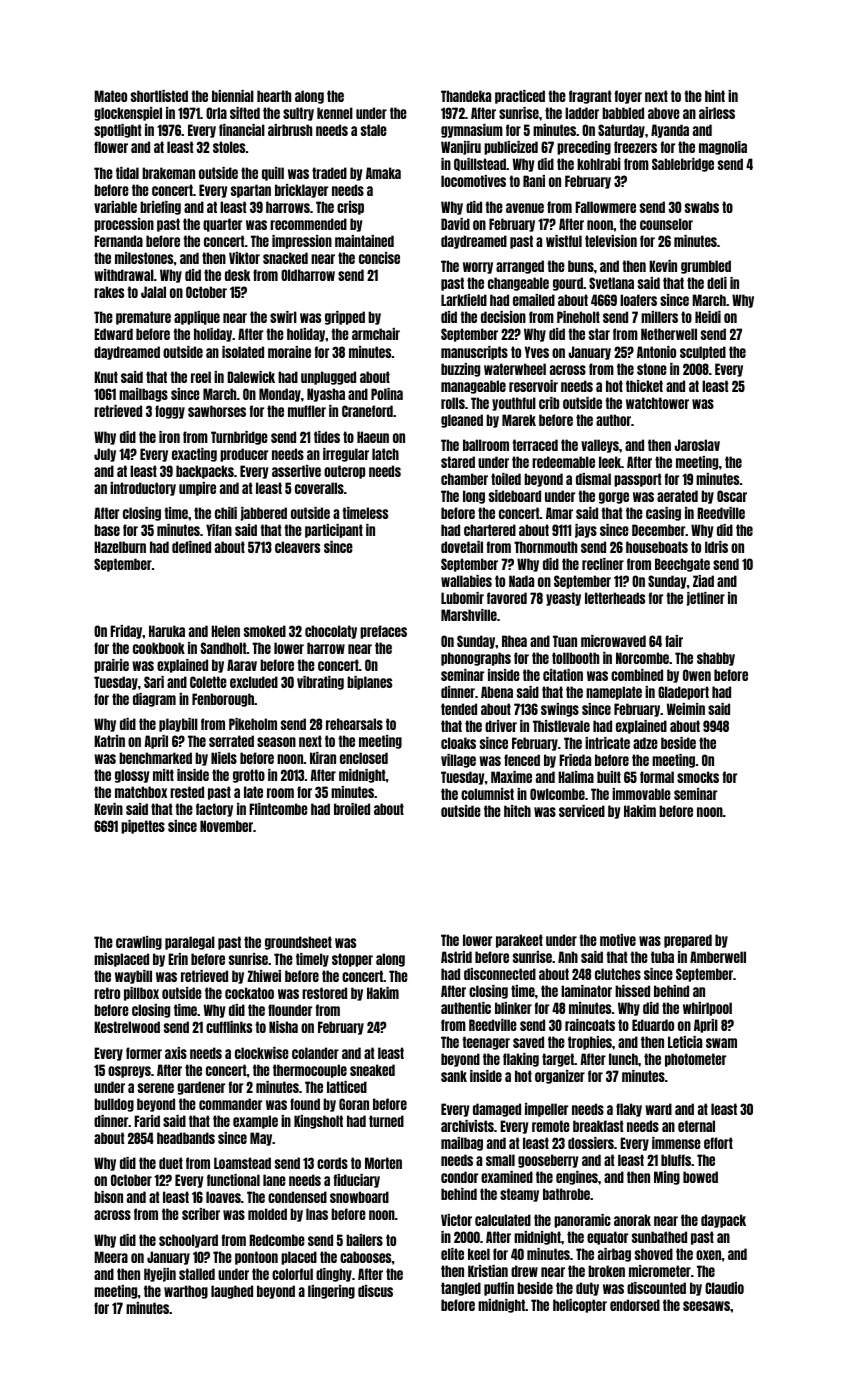 The height and width of the page is (1400, 849). I want to click on tuba, so click(662, 957).
